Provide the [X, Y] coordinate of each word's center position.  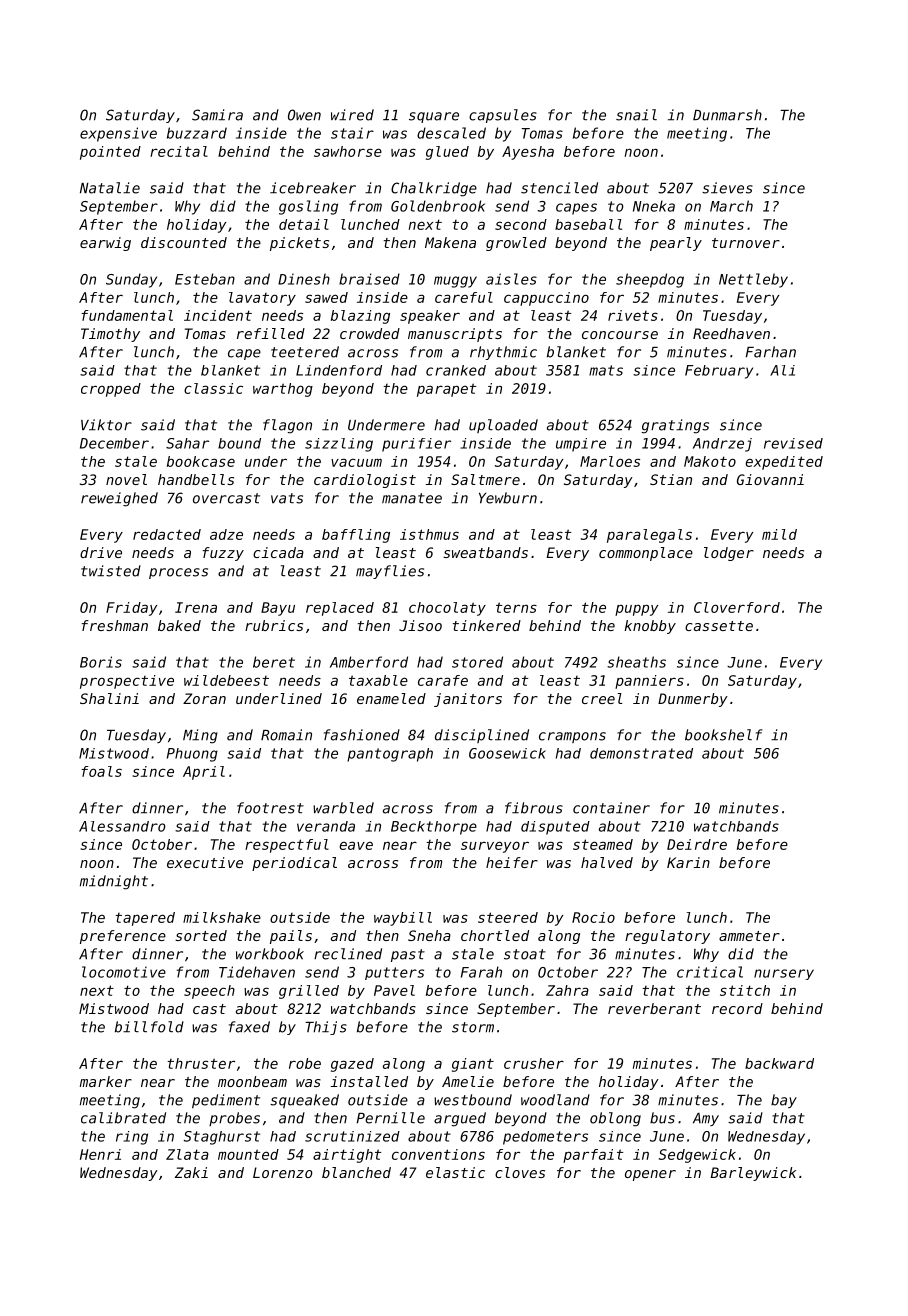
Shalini [109, 698]
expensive [118, 134]
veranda [326, 826]
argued [460, 1119]
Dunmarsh [727, 115]
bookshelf [724, 735]
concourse [620, 335]
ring [132, 1138]
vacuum [356, 462]
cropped [111, 390]
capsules [503, 116]
